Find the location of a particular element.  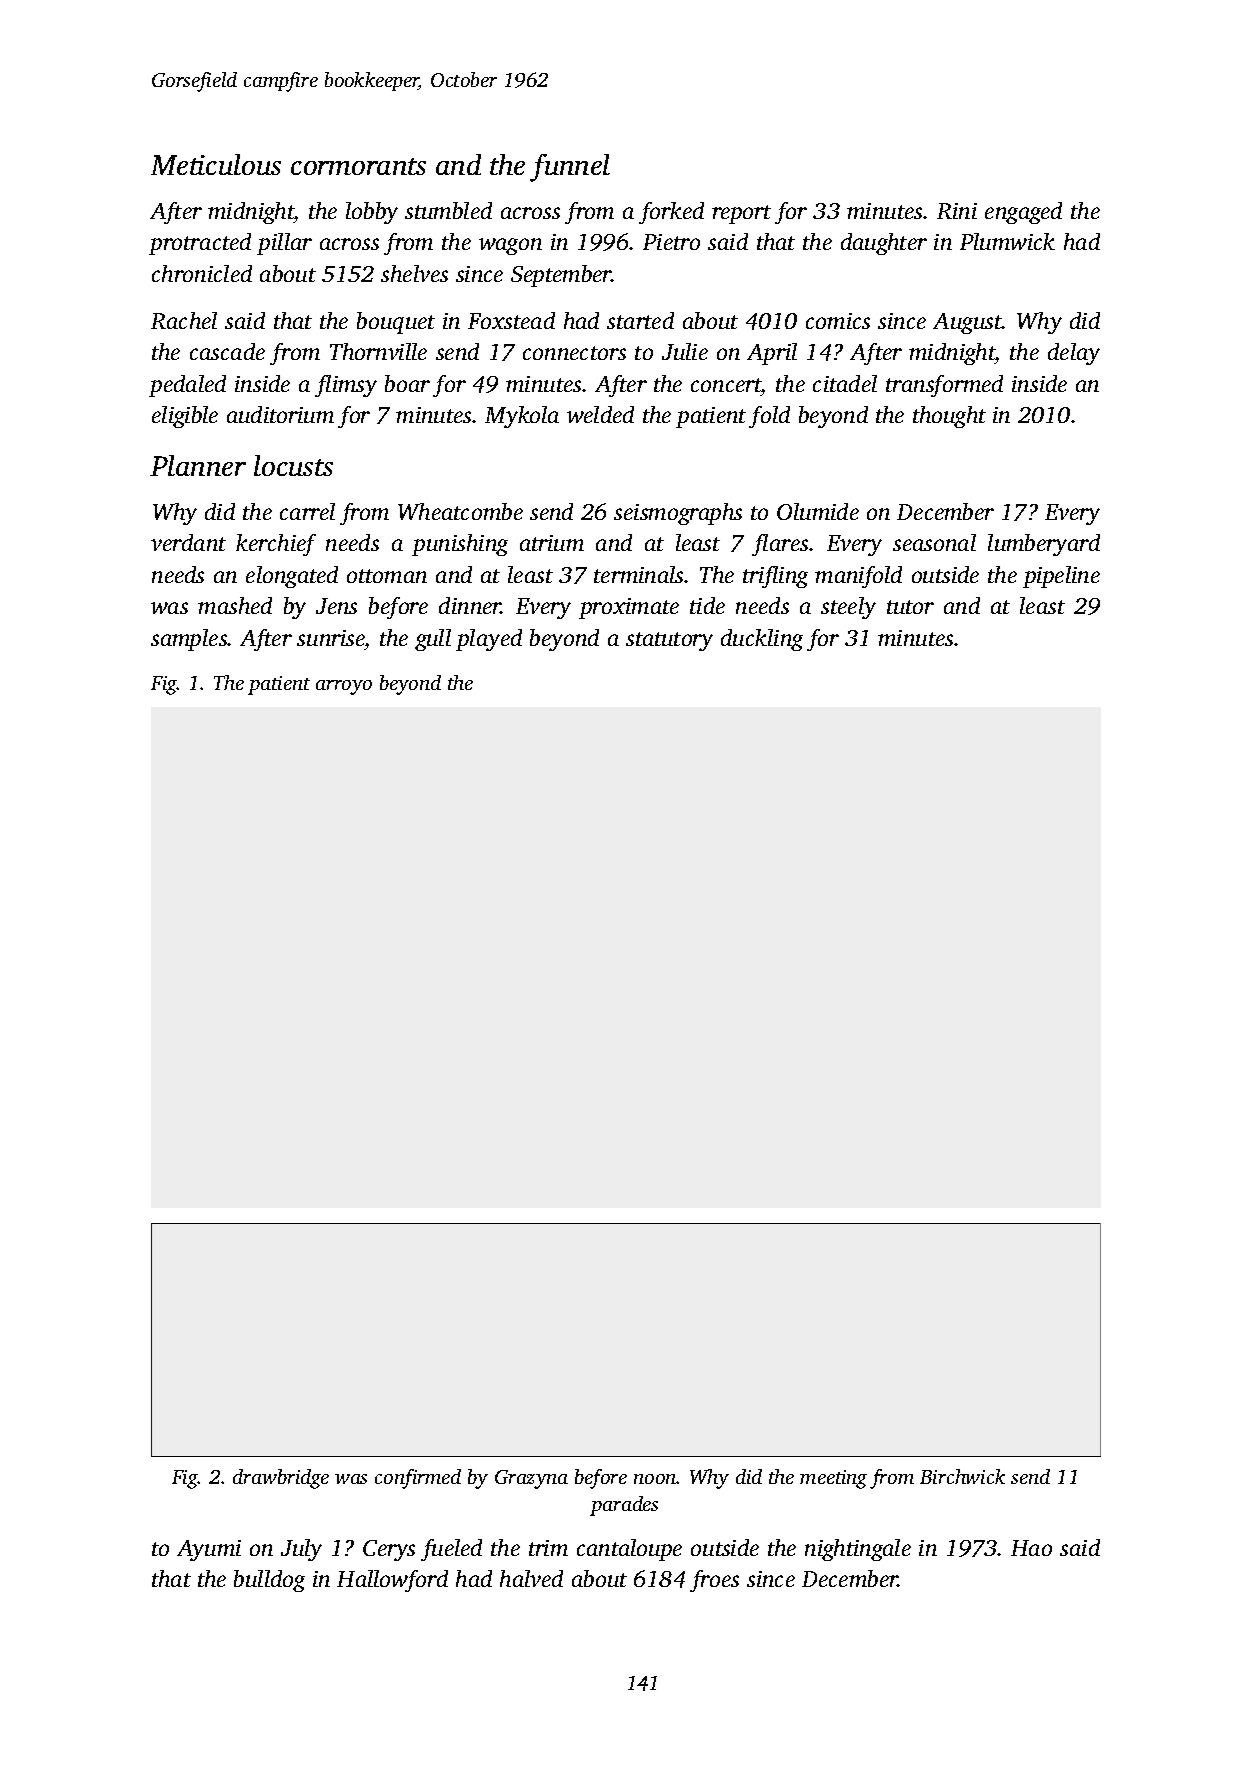

atrium is located at coordinates (552, 543).
